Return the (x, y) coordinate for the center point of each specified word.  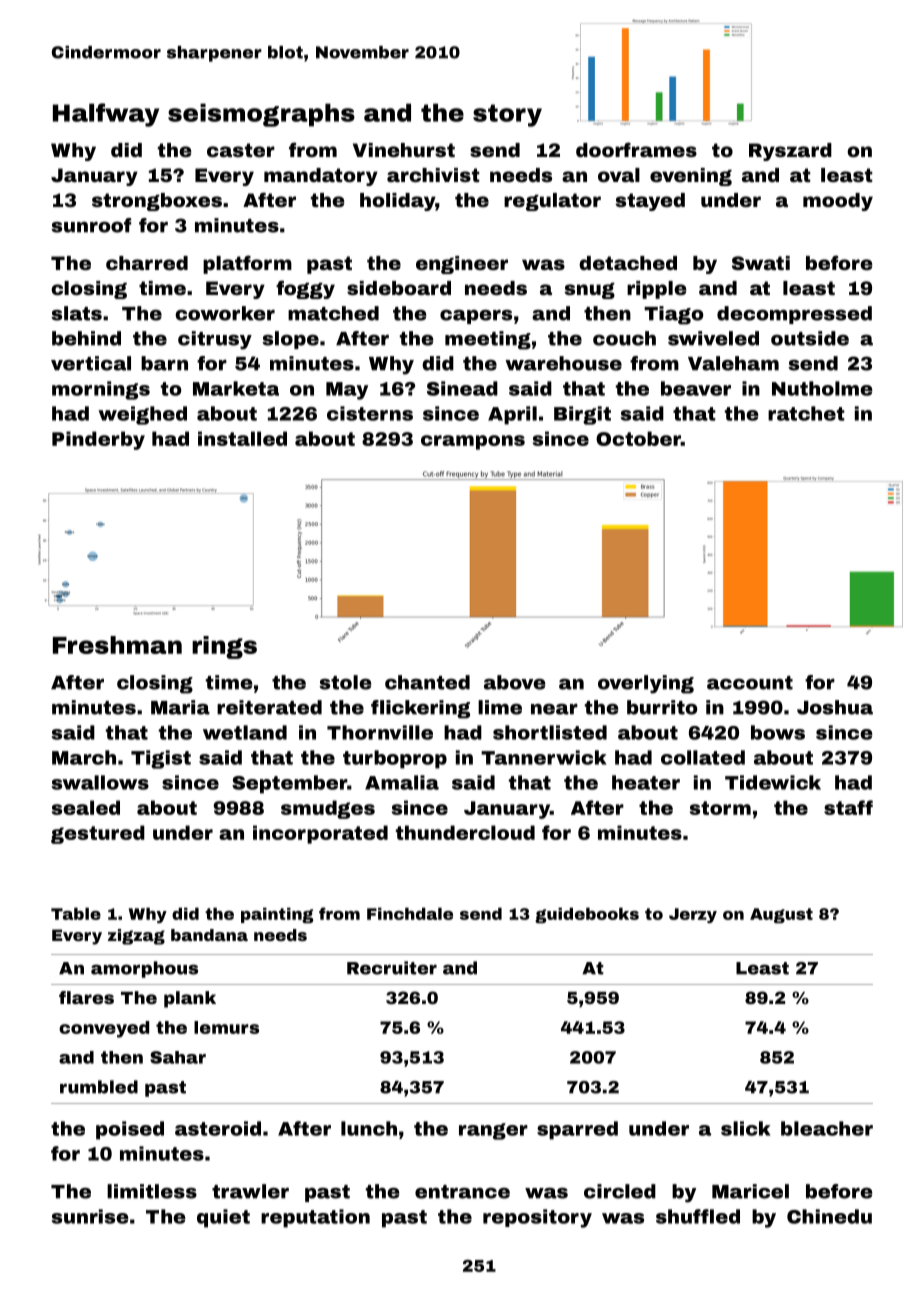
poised (130, 1130)
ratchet (806, 413)
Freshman (117, 645)
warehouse (563, 363)
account (750, 683)
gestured (98, 834)
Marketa (236, 388)
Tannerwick (544, 757)
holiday (397, 202)
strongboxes (157, 202)
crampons (473, 442)
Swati (761, 263)
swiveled (713, 338)
